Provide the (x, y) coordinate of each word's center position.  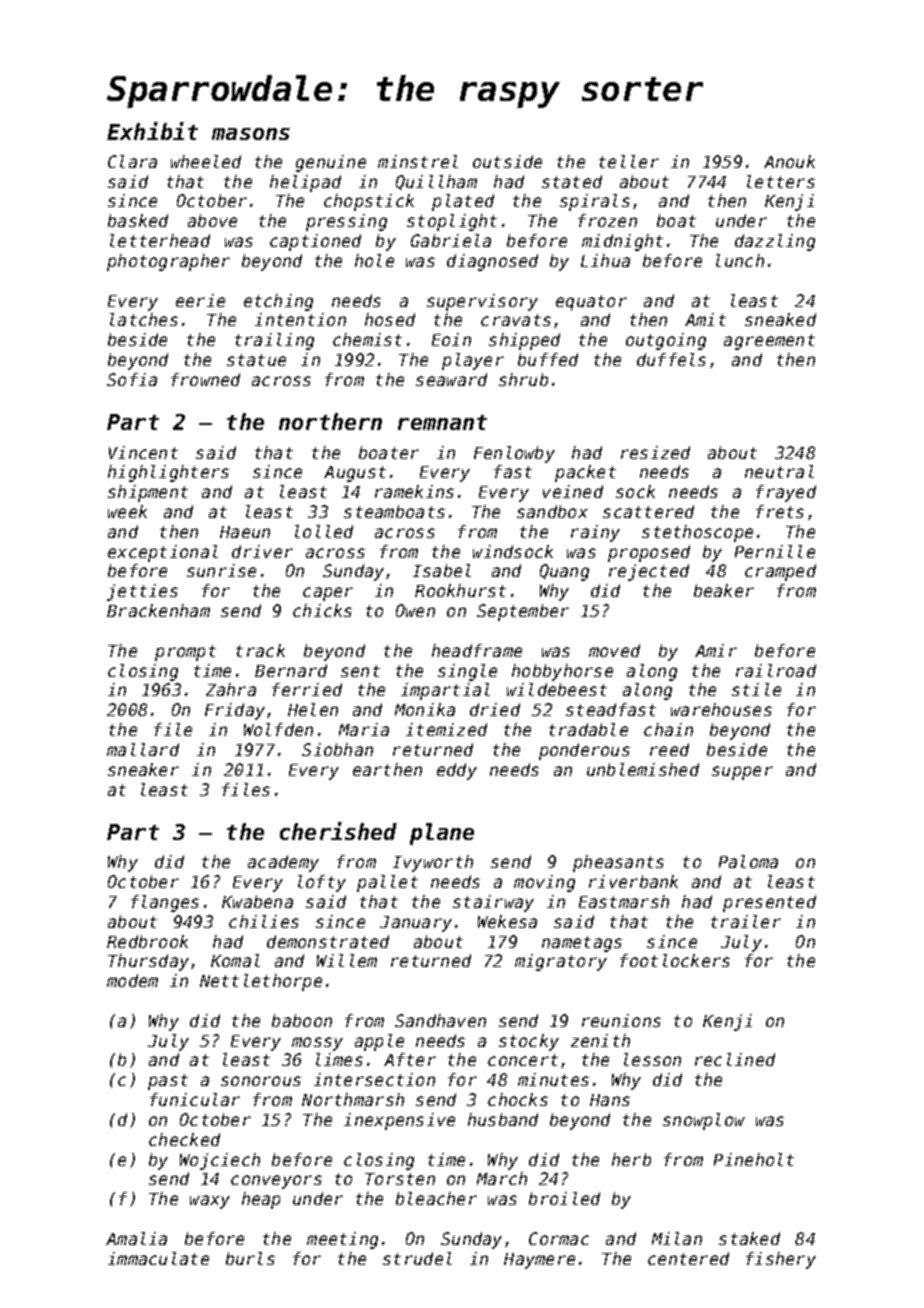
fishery (781, 1260)
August (355, 474)
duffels (671, 359)
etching (278, 302)
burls (250, 1258)
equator (591, 303)
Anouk (789, 161)
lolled (324, 531)
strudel (417, 1258)
